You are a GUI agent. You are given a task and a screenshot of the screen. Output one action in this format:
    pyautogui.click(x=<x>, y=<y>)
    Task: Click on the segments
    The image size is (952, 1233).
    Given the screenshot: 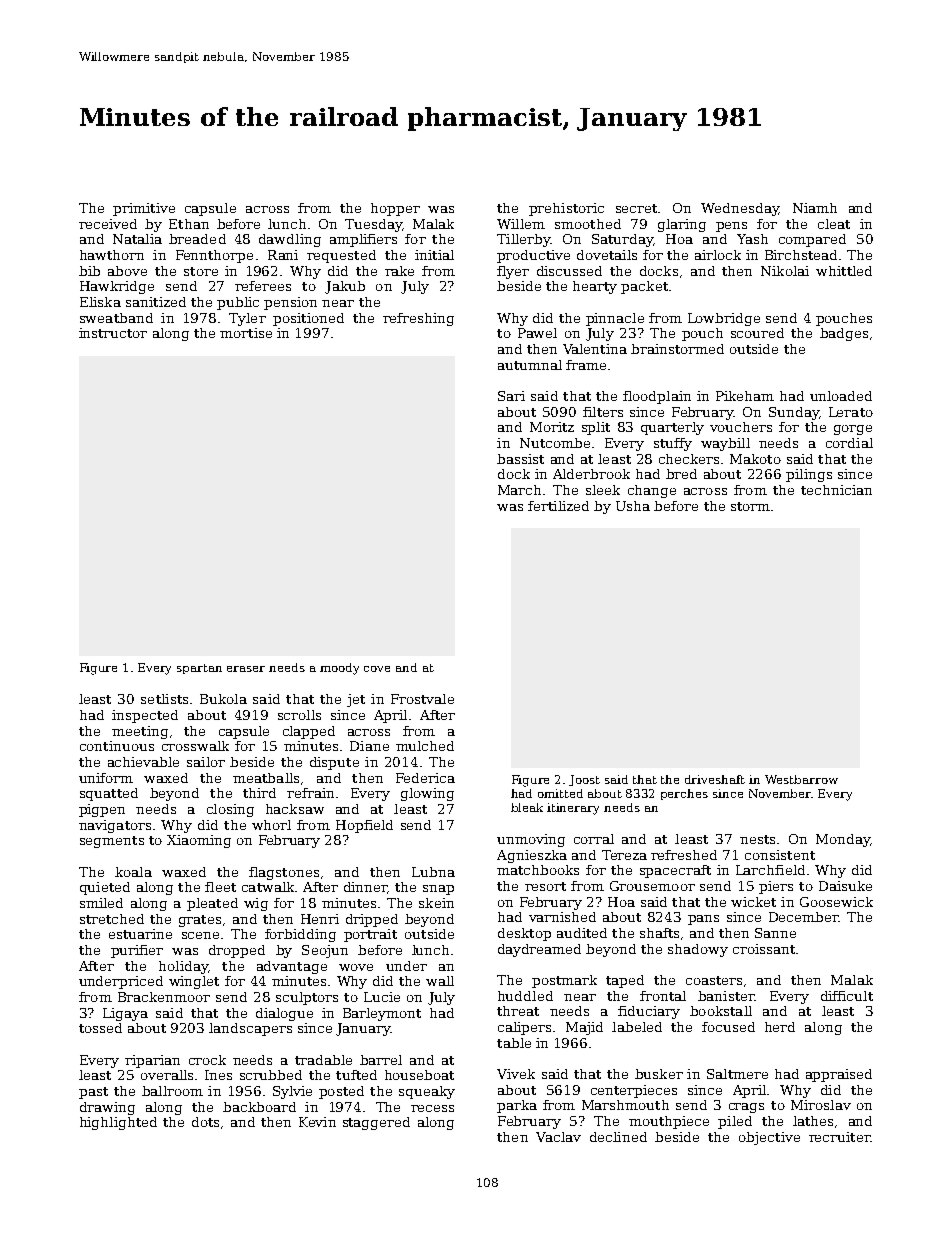 What is the action you would take?
    pyautogui.click(x=112, y=842)
